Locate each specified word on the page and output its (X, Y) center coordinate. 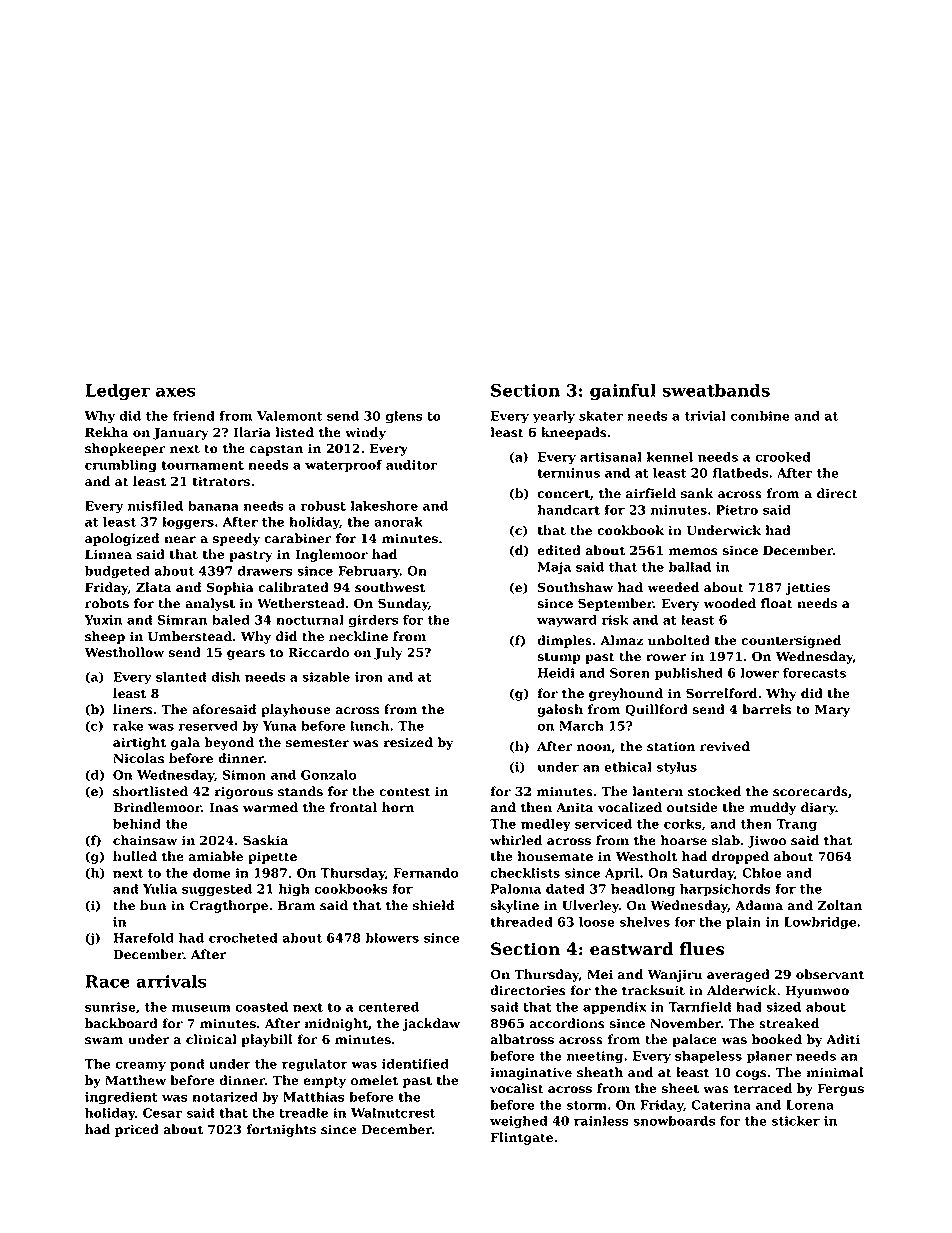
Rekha (106, 432)
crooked (783, 457)
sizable (326, 677)
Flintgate (522, 1138)
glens (404, 417)
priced (137, 1130)
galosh (560, 710)
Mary (832, 710)
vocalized (630, 807)
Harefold (143, 938)
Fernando (426, 873)
